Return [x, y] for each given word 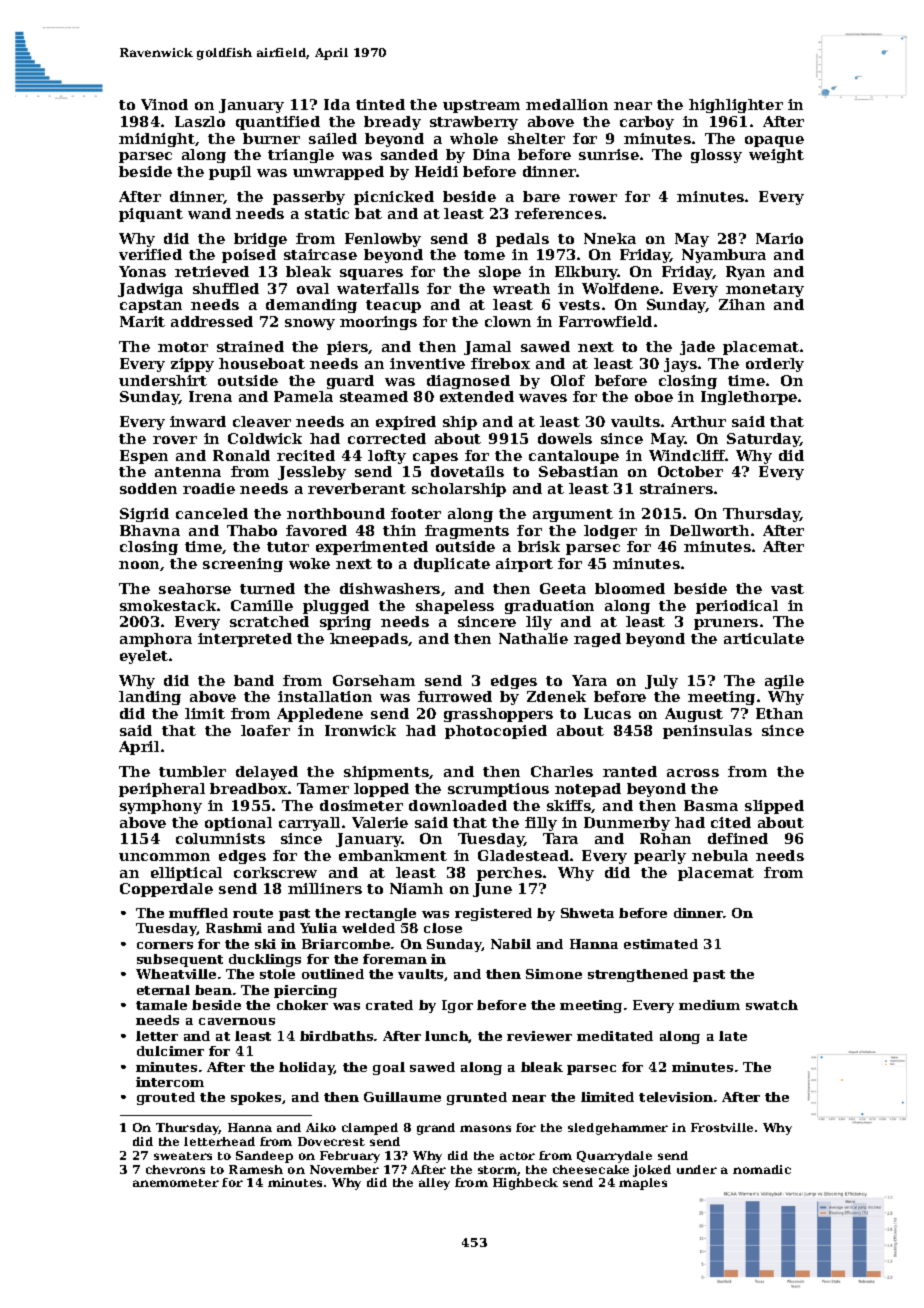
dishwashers [390, 588]
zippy [192, 365]
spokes [256, 1098]
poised [249, 256]
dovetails [467, 471]
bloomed [630, 588]
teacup [393, 306]
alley [434, 1184]
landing [150, 698]
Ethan [779, 713]
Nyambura [724, 256]
